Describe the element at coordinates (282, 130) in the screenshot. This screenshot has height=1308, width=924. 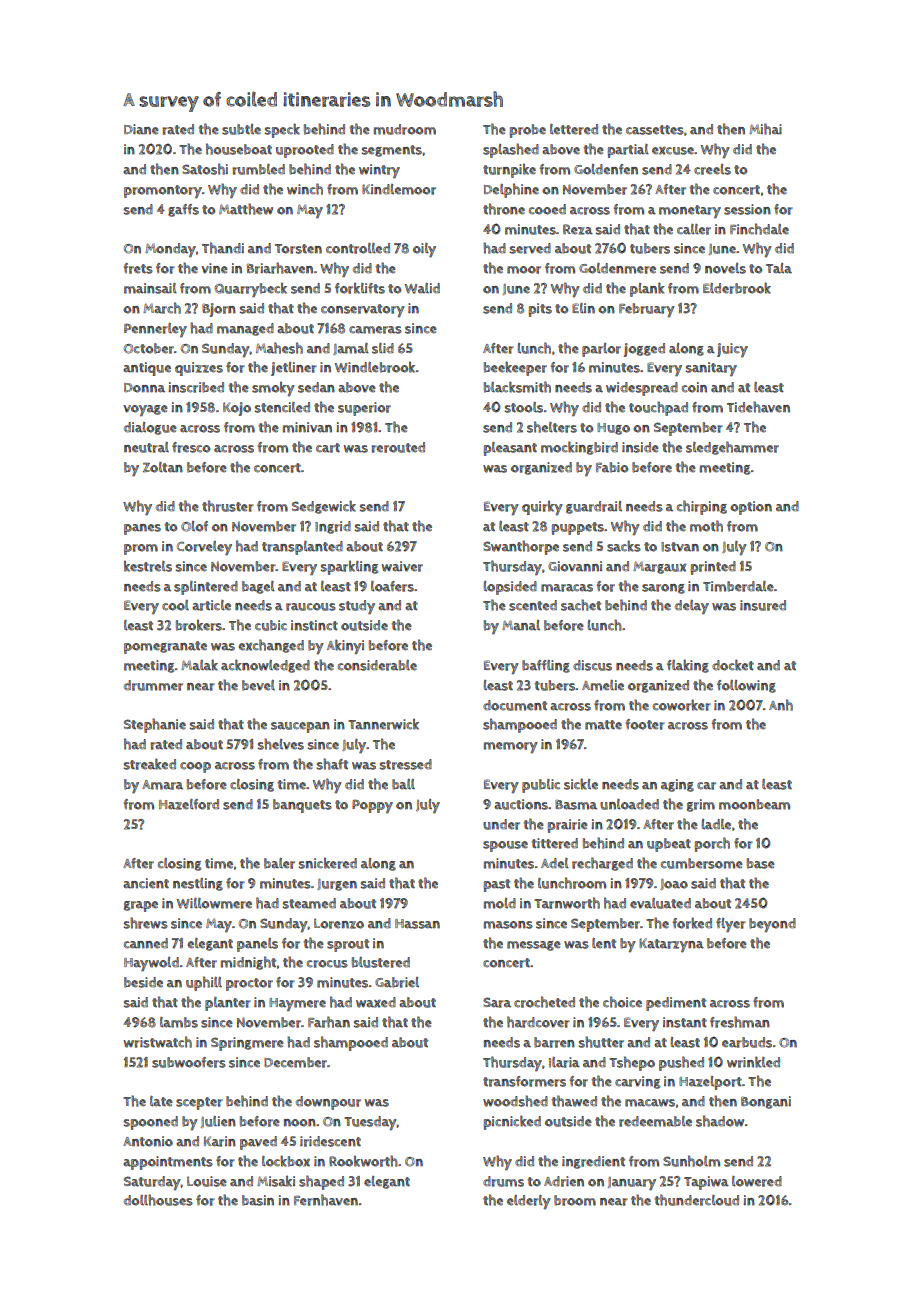
I see `speck` at that location.
